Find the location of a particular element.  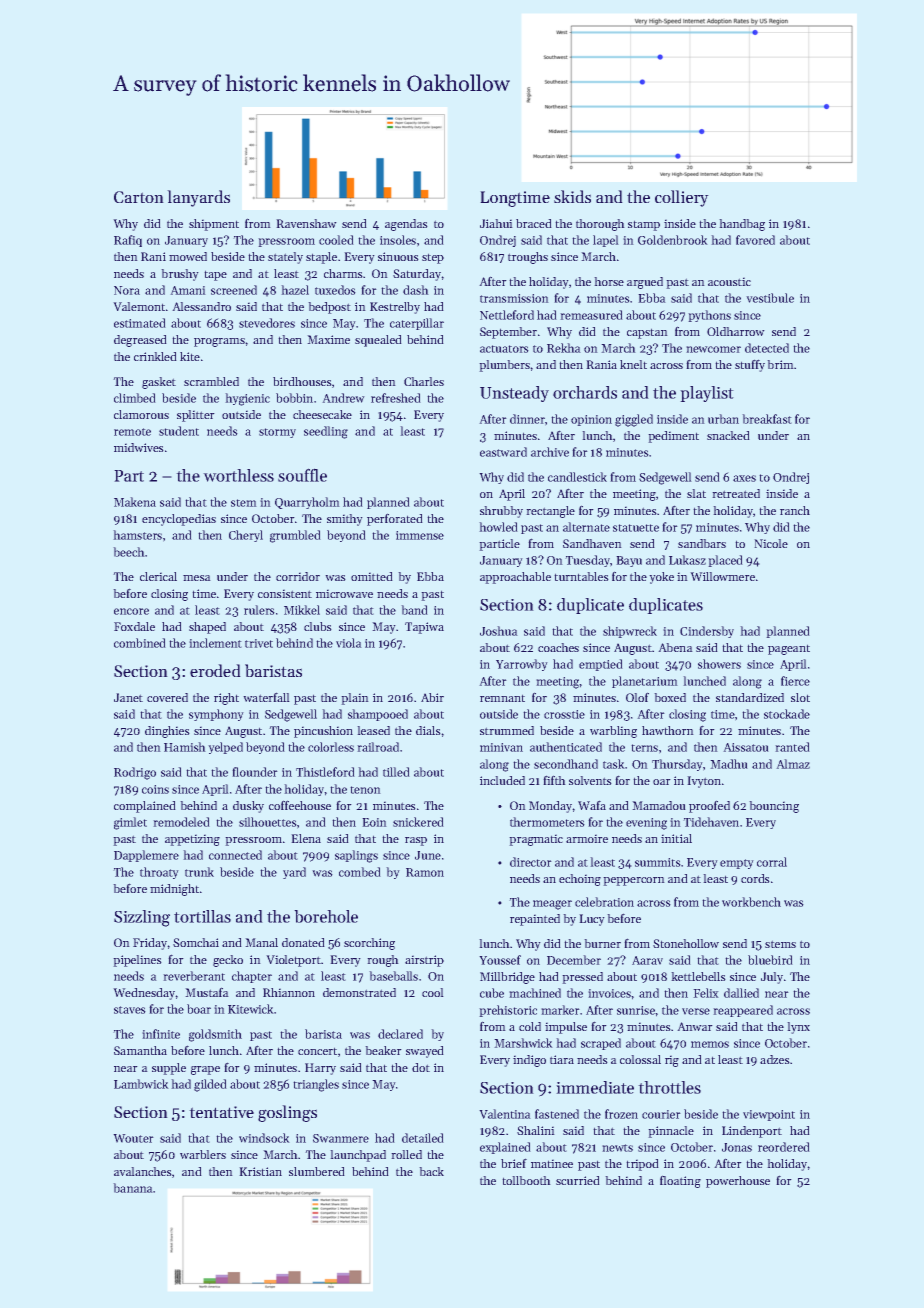

banana is located at coordinates (133, 1188).
